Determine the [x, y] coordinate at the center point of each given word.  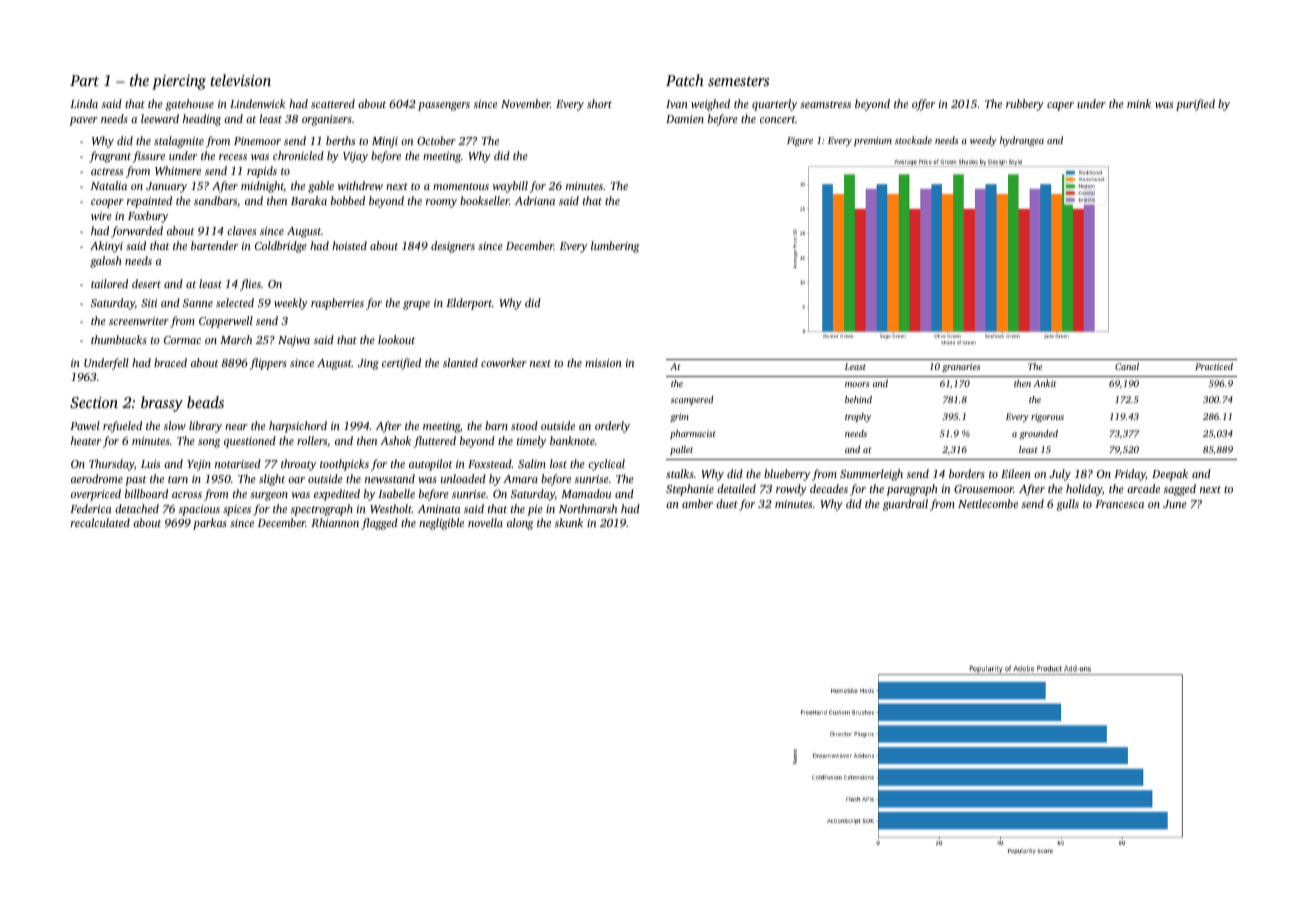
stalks [680, 473]
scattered [333, 103]
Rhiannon [335, 522]
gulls [1068, 505]
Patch [685, 80]
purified [1195, 105]
